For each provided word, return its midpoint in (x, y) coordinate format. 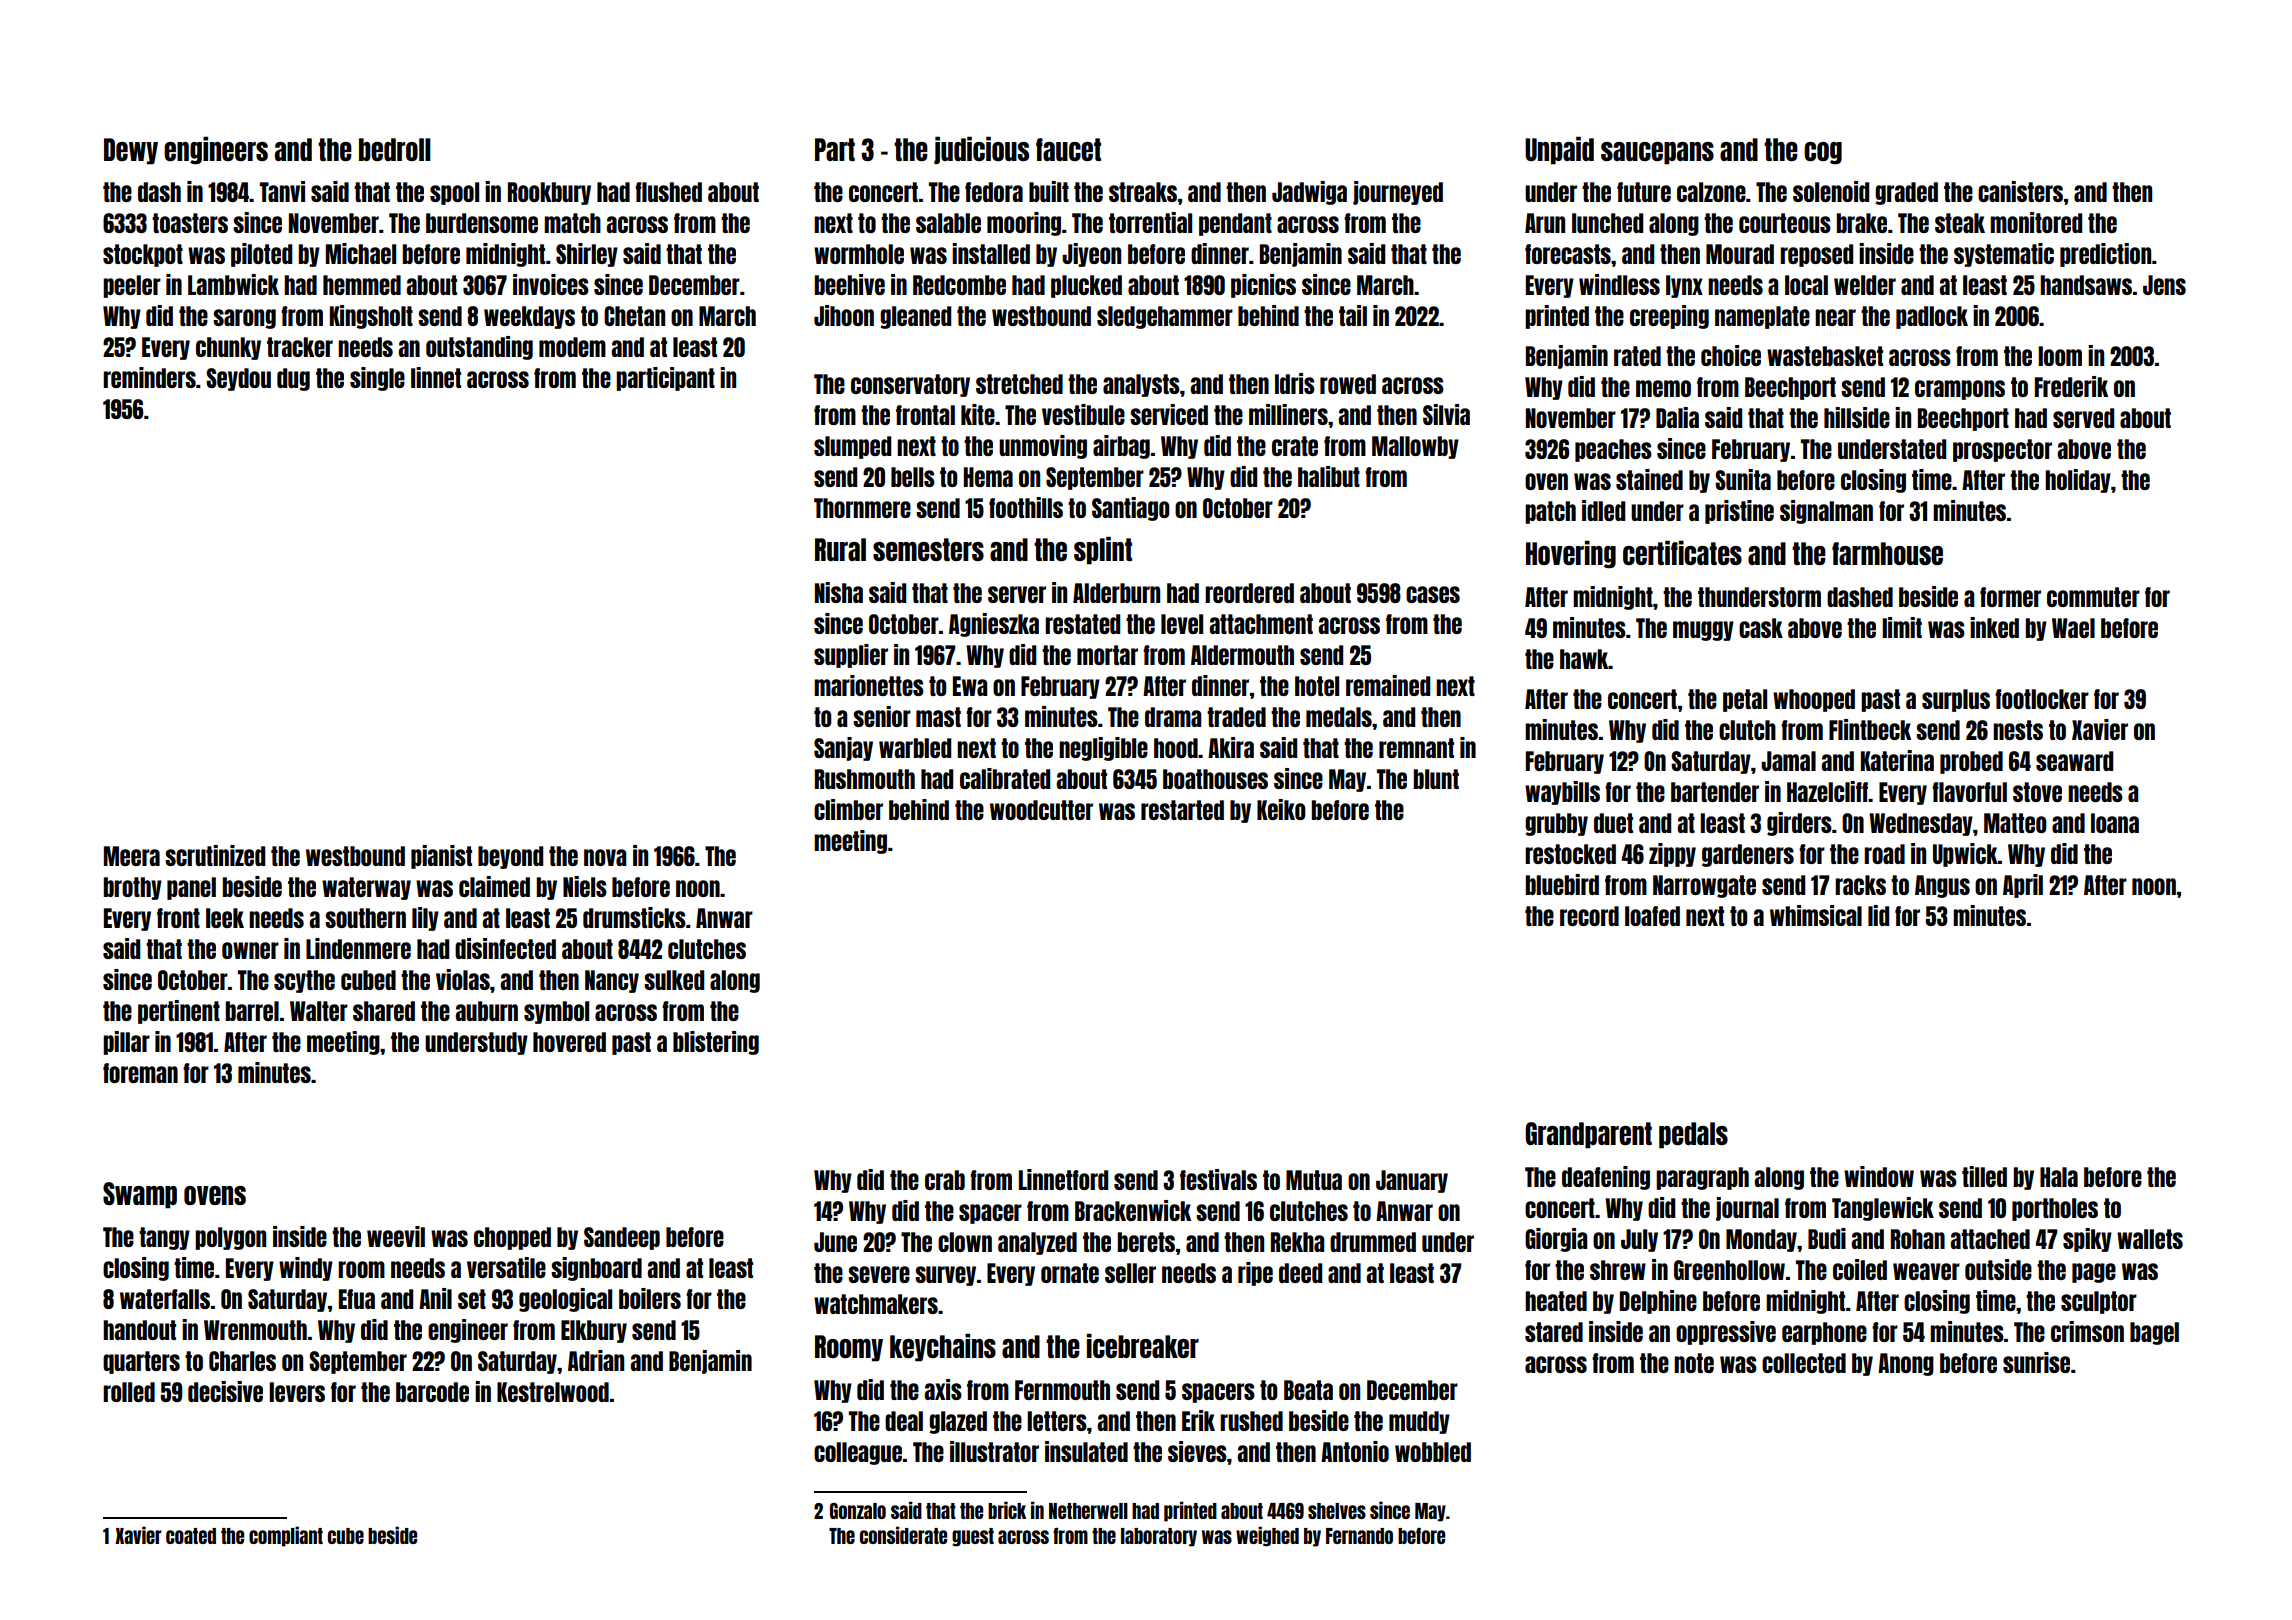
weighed (1267, 1536)
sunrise (2036, 1362)
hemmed (362, 285)
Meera (132, 856)
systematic (2004, 255)
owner (250, 950)
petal (1745, 700)
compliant (286, 1536)
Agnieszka (994, 625)
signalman (1826, 512)
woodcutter (1041, 810)
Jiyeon (1091, 255)
